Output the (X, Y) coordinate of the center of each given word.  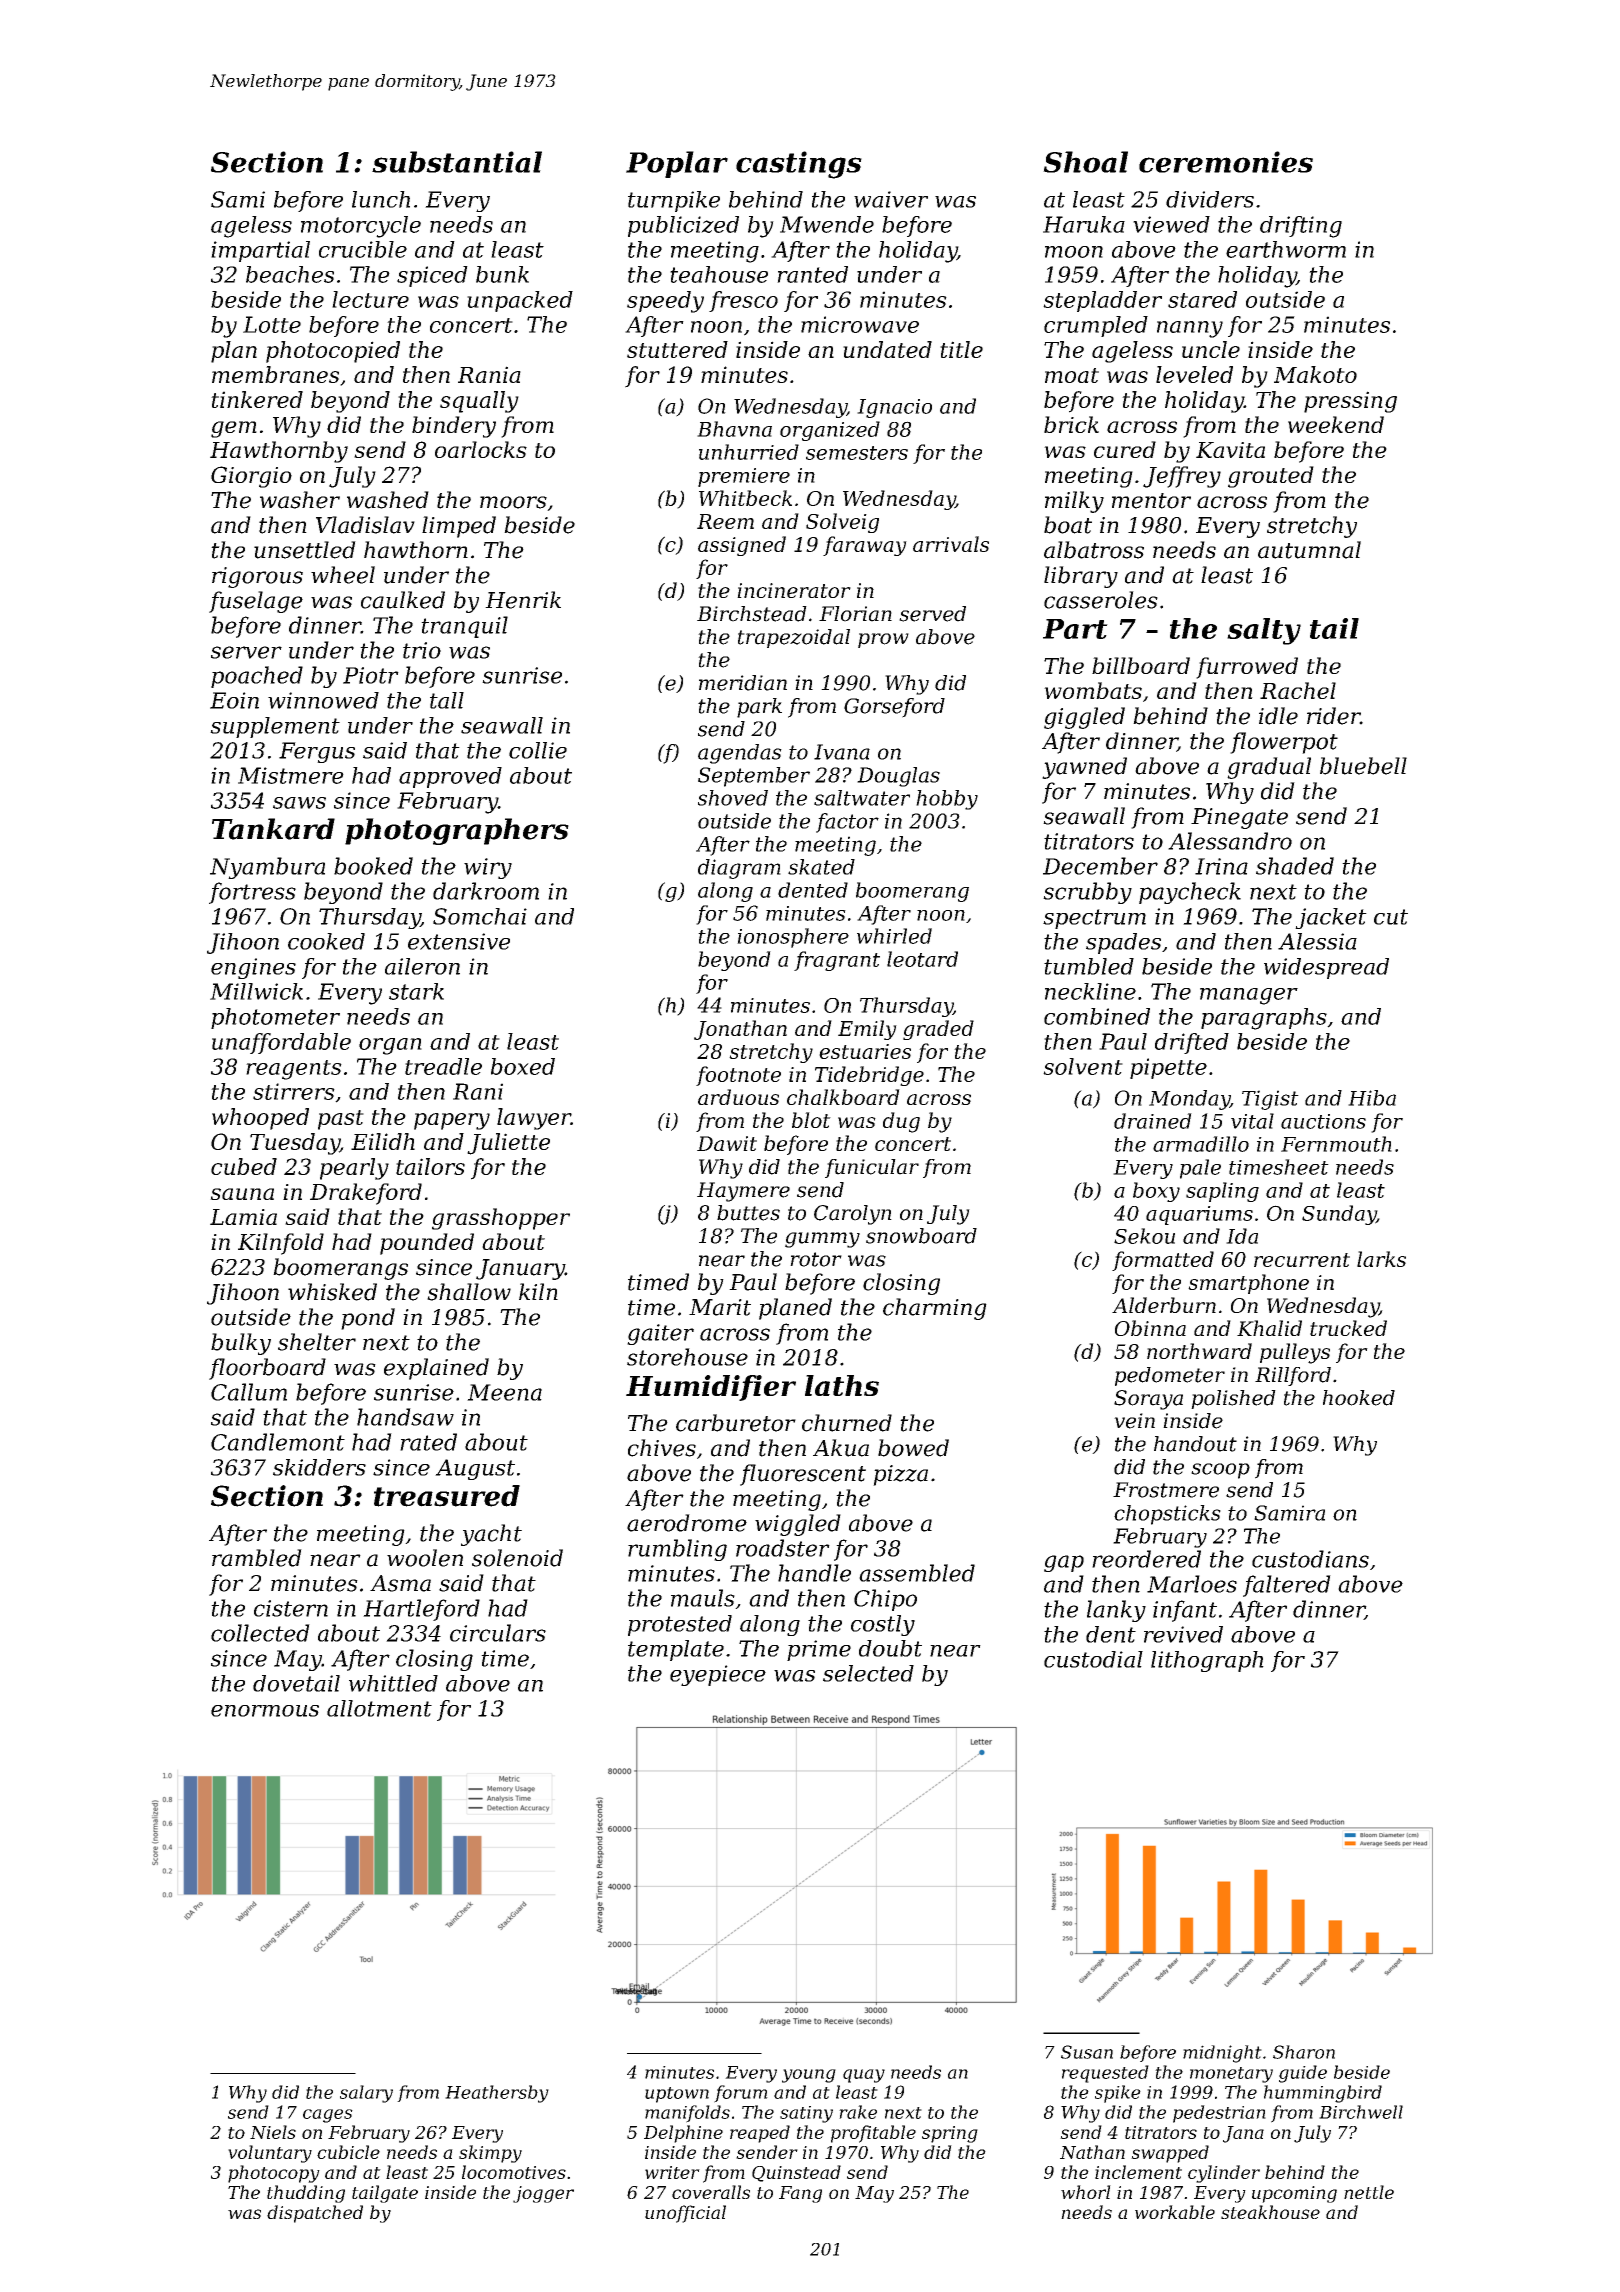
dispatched (315, 2214)
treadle (443, 1066)
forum (741, 2094)
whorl (1086, 2192)
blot (811, 1120)
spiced (432, 276)
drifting (1301, 227)
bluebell (1363, 766)
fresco (743, 301)
